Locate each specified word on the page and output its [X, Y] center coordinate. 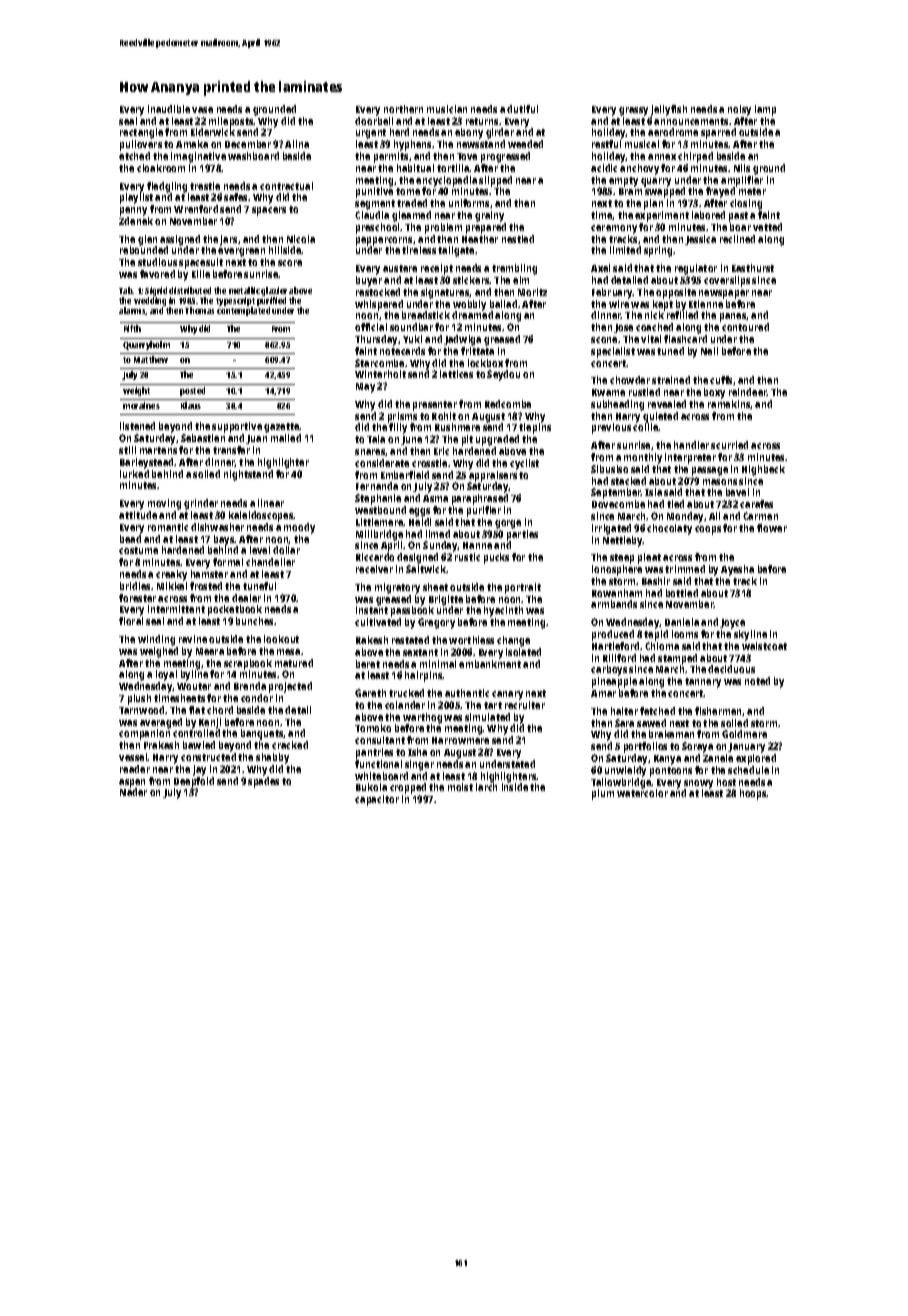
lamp [765, 110]
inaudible [169, 109]
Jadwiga [462, 340]
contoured [745, 327]
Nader [133, 792]
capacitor [377, 800]
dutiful [522, 109]
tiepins [535, 428]
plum [603, 794]
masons [720, 482]
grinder [201, 504]
